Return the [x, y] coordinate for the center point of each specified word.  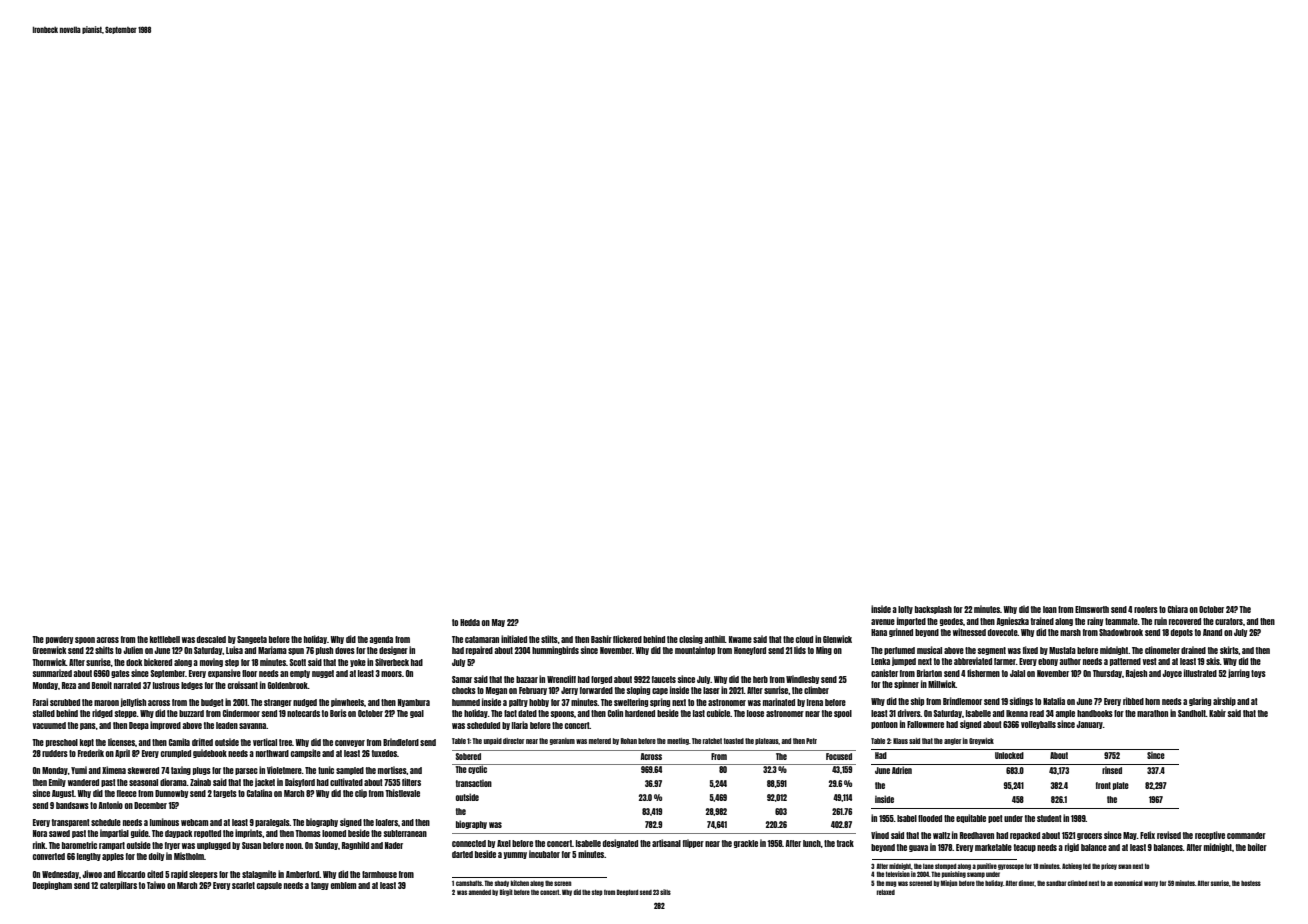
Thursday [1107, 674]
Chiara [1178, 609]
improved [165, 725]
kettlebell [165, 639]
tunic [326, 770]
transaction [474, 783]
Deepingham [52, 885]
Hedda [470, 622]
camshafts [469, 883]
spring [660, 702]
